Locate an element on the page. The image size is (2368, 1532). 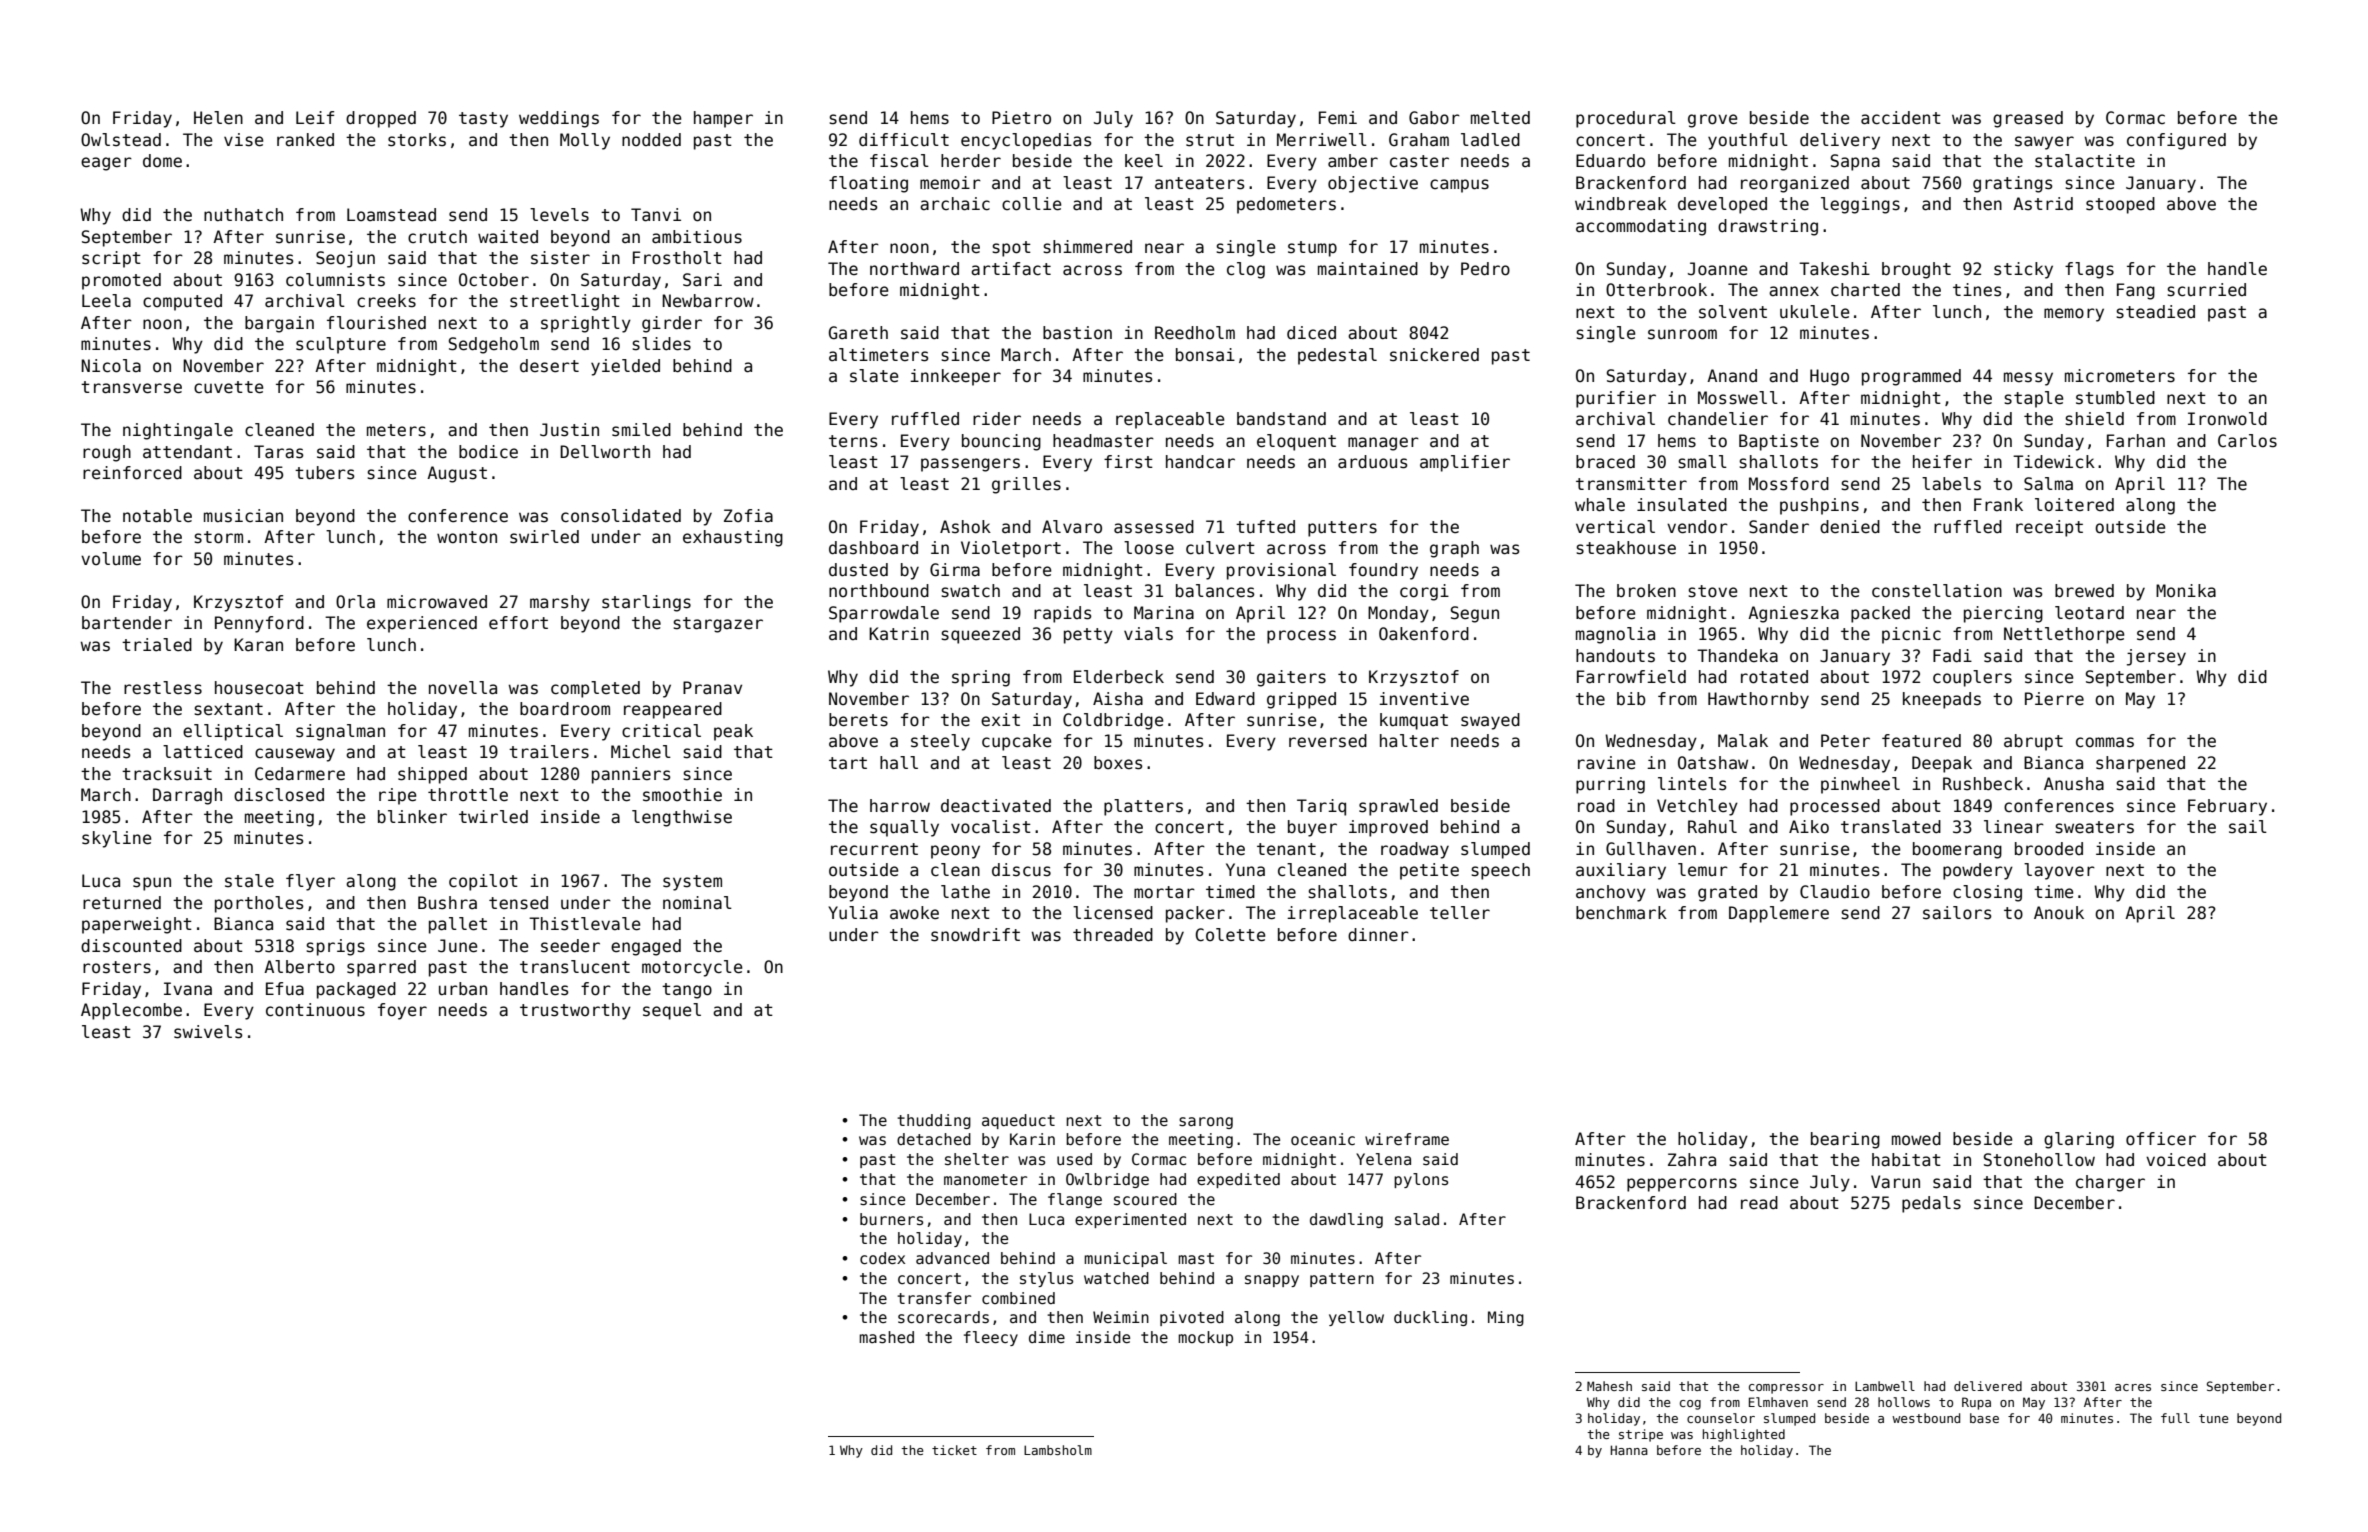
Hanna is located at coordinates (1629, 1450).
